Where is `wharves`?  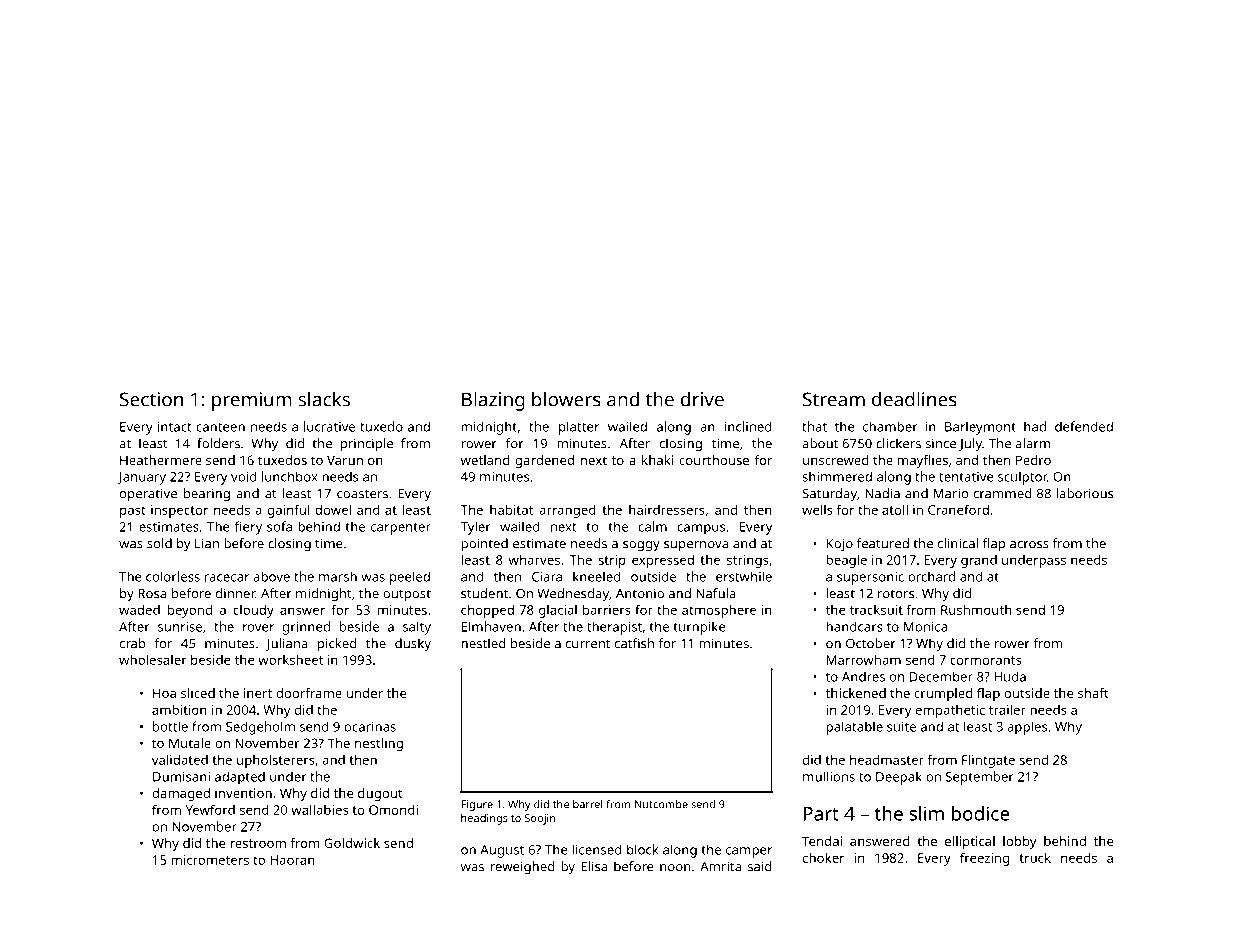
wharves is located at coordinates (534, 559).
